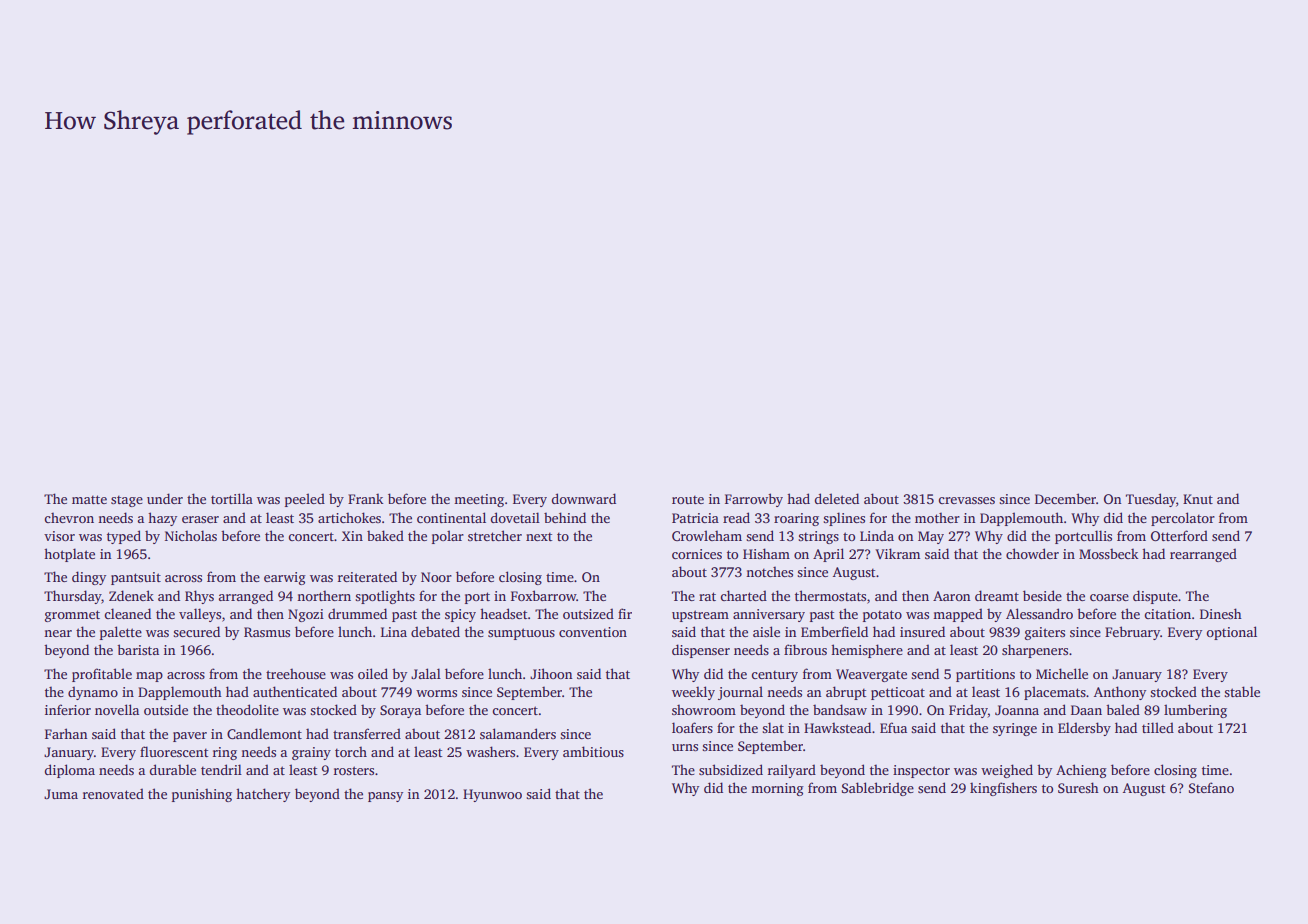 The height and width of the document is (924, 1308). I want to click on deleted, so click(837, 498).
